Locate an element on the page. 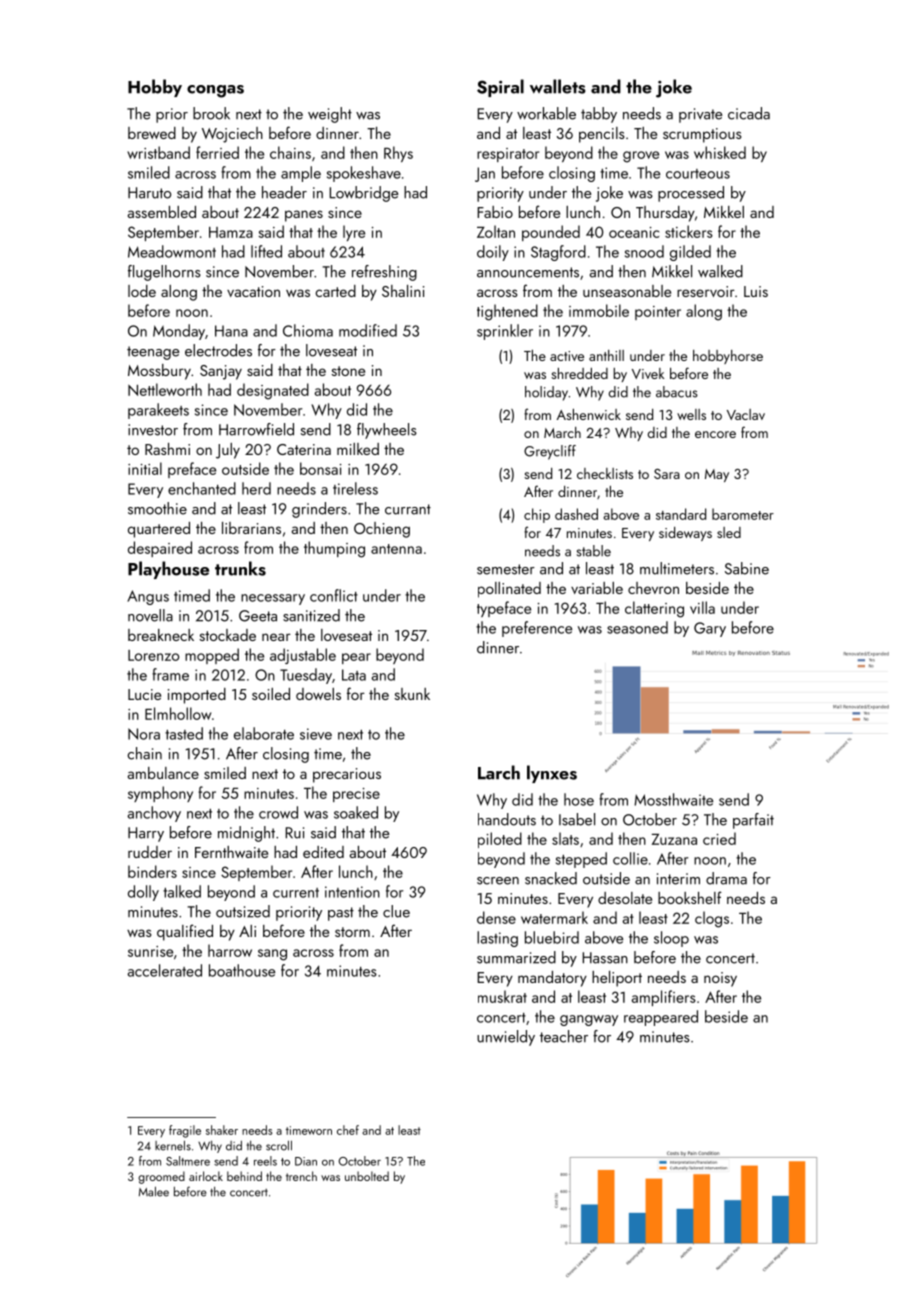 The image size is (908, 1316). lifted is located at coordinates (266, 251).
